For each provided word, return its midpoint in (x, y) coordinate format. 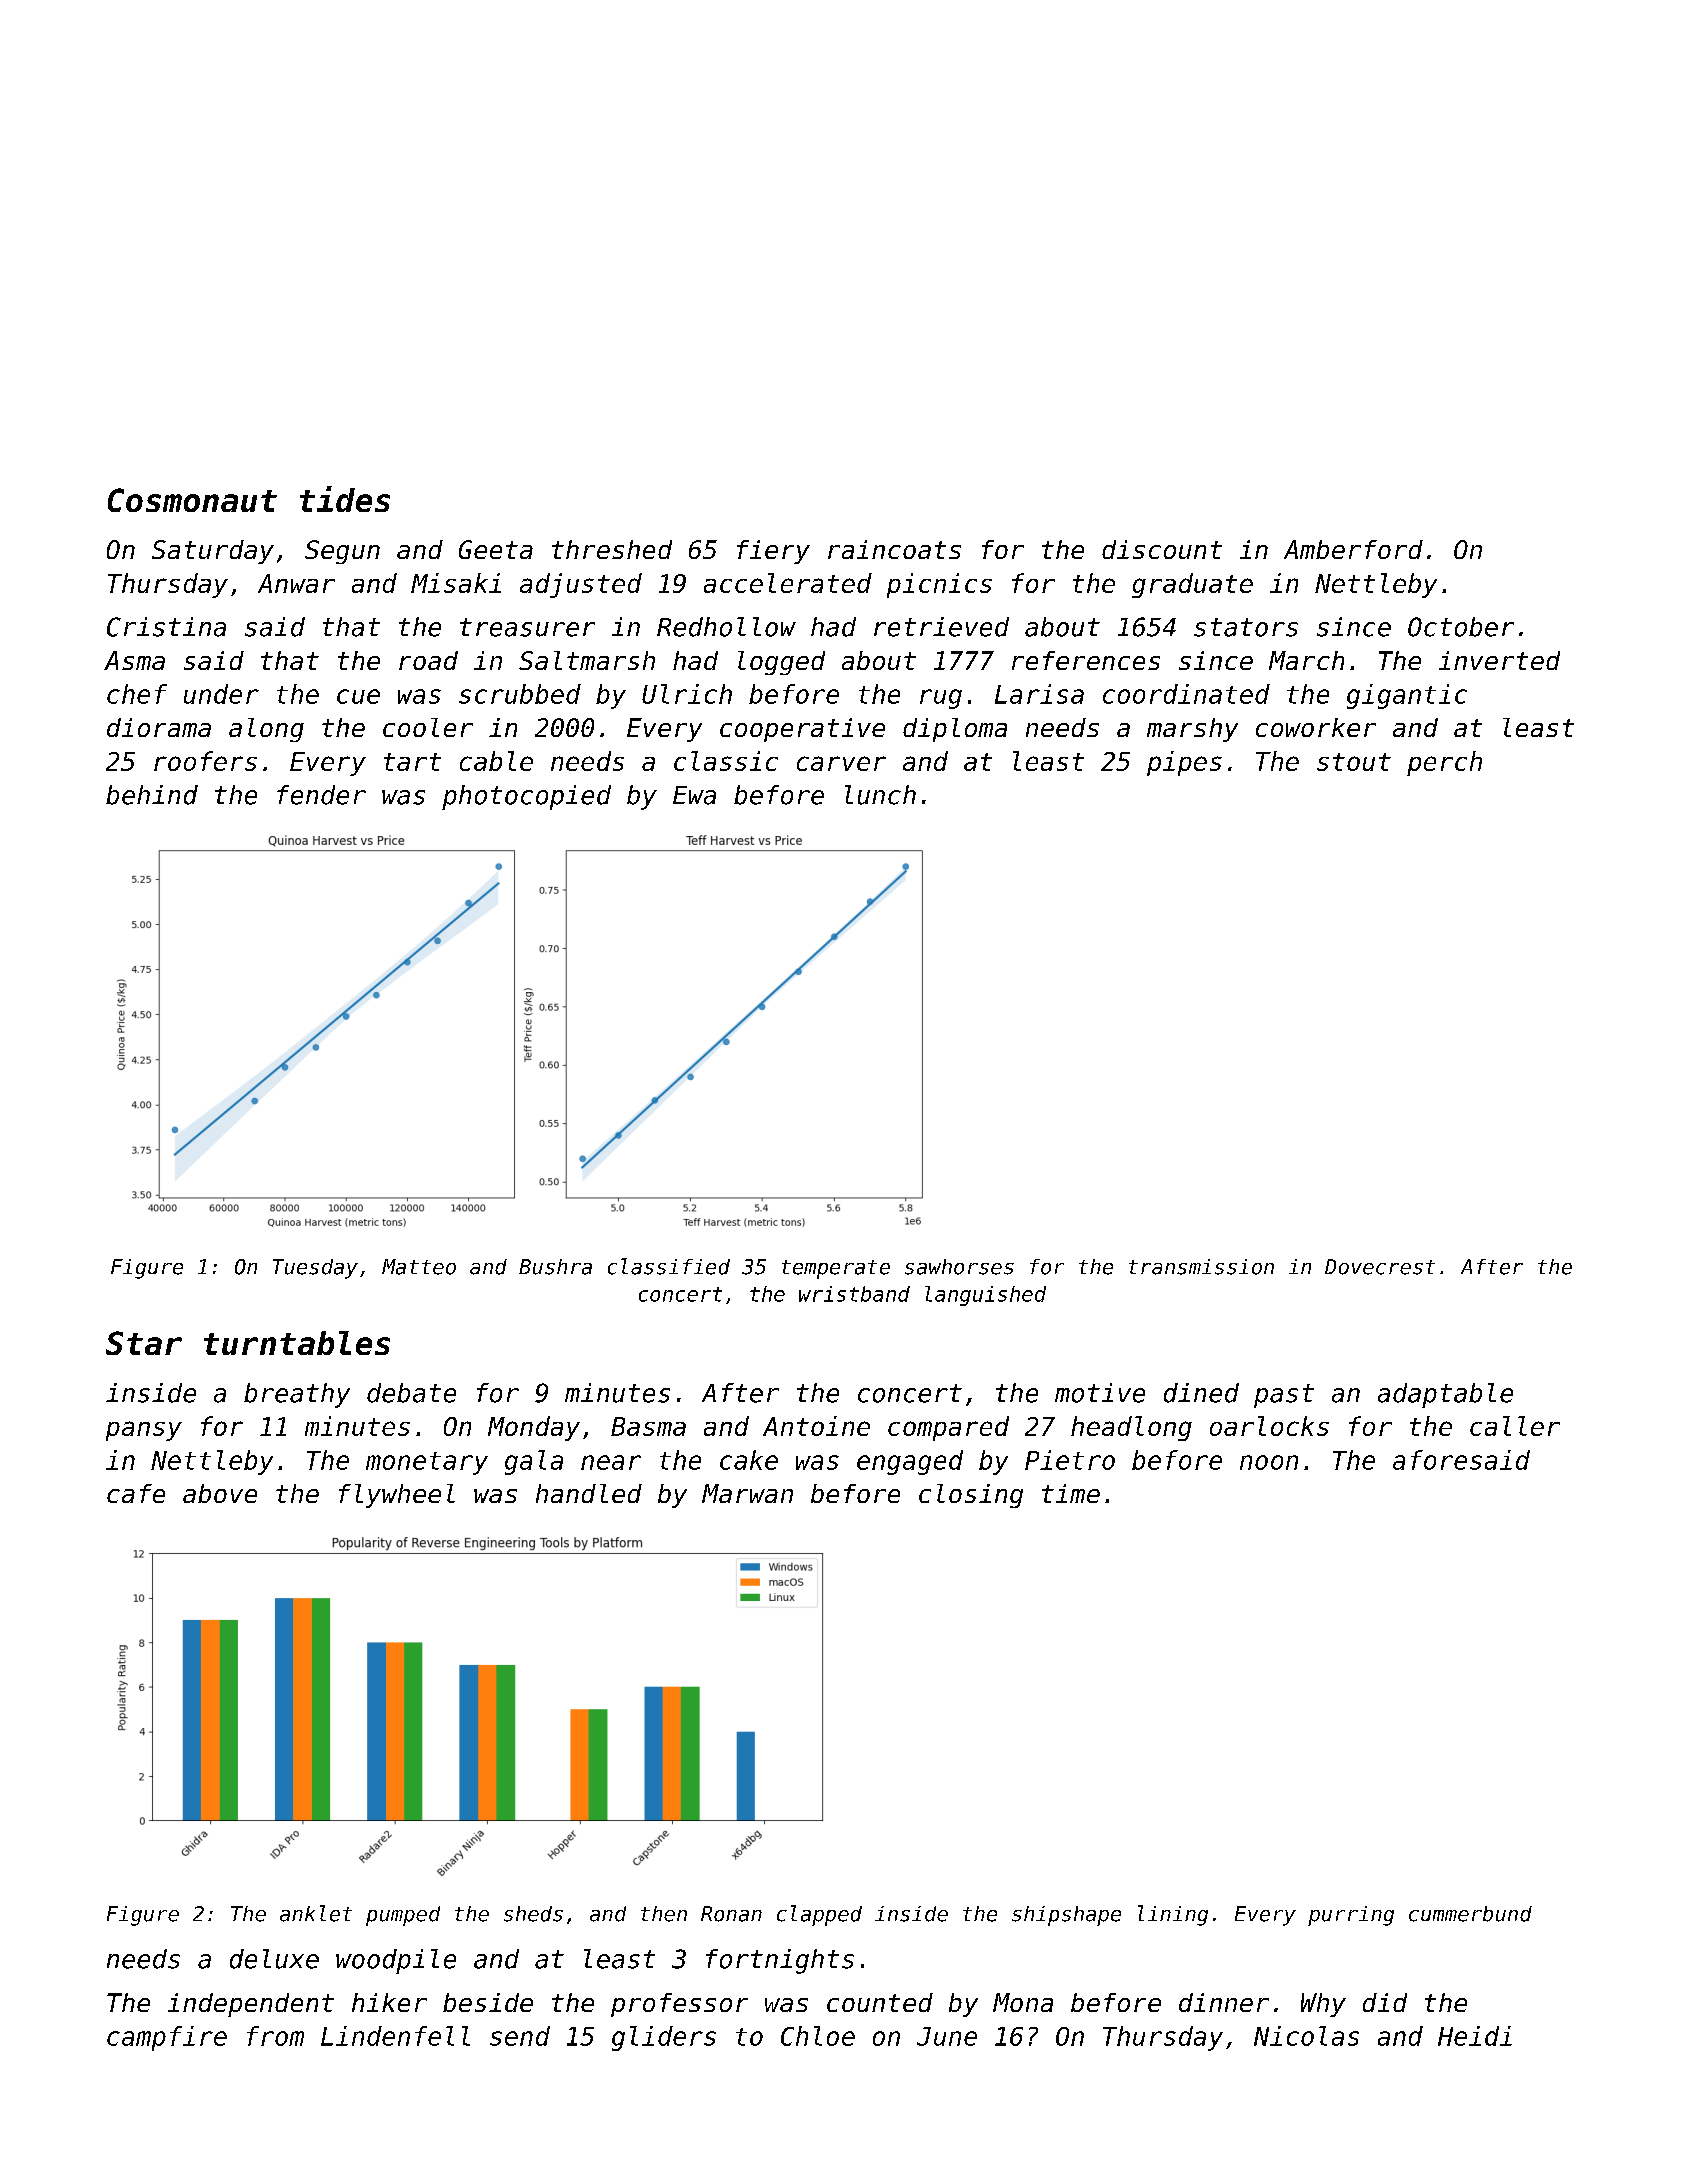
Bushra (555, 1267)
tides (345, 499)
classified (669, 1266)
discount (1162, 549)
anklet (316, 1913)
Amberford (1353, 549)
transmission (1201, 1267)
